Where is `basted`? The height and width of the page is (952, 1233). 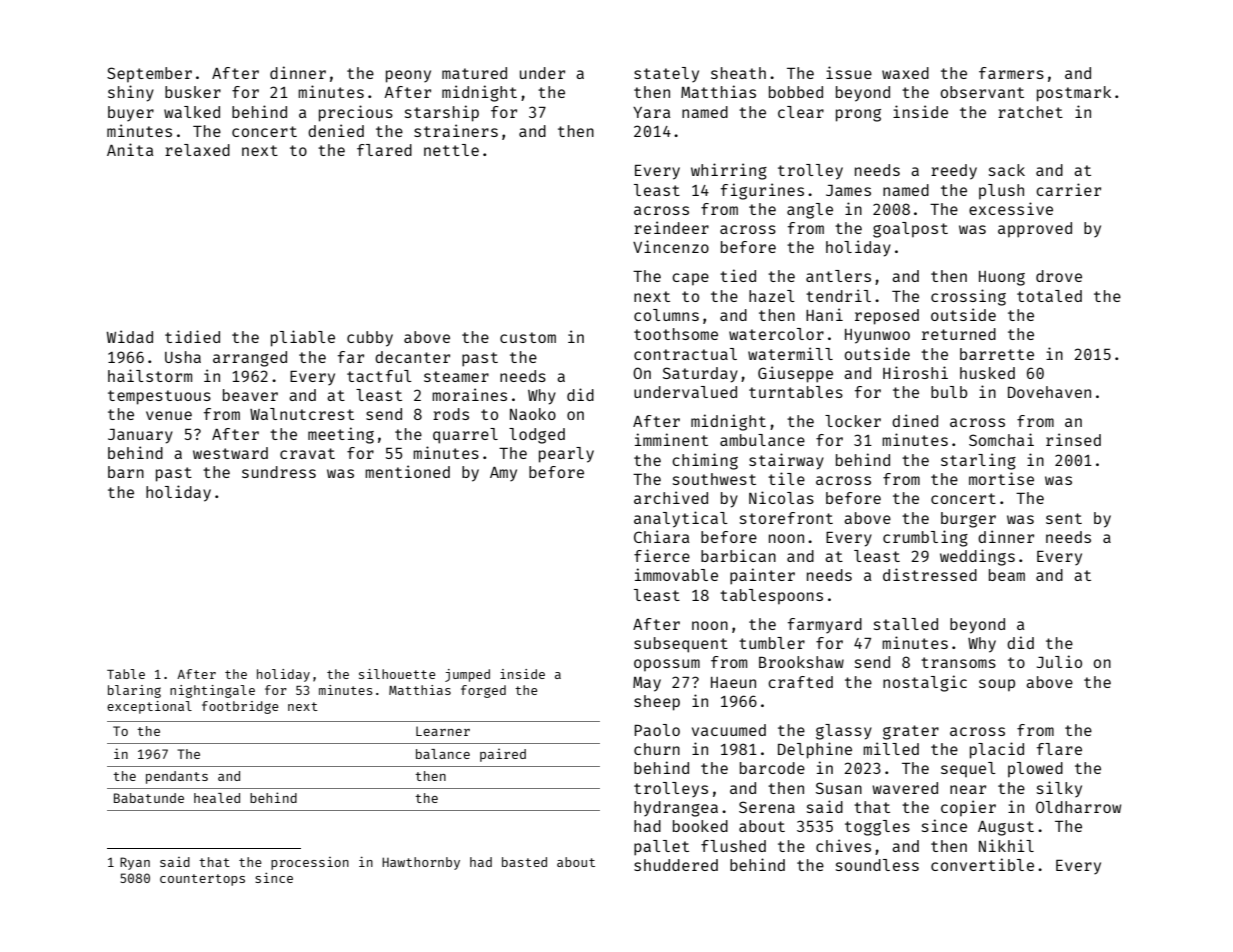
basted is located at coordinates (524, 862).
